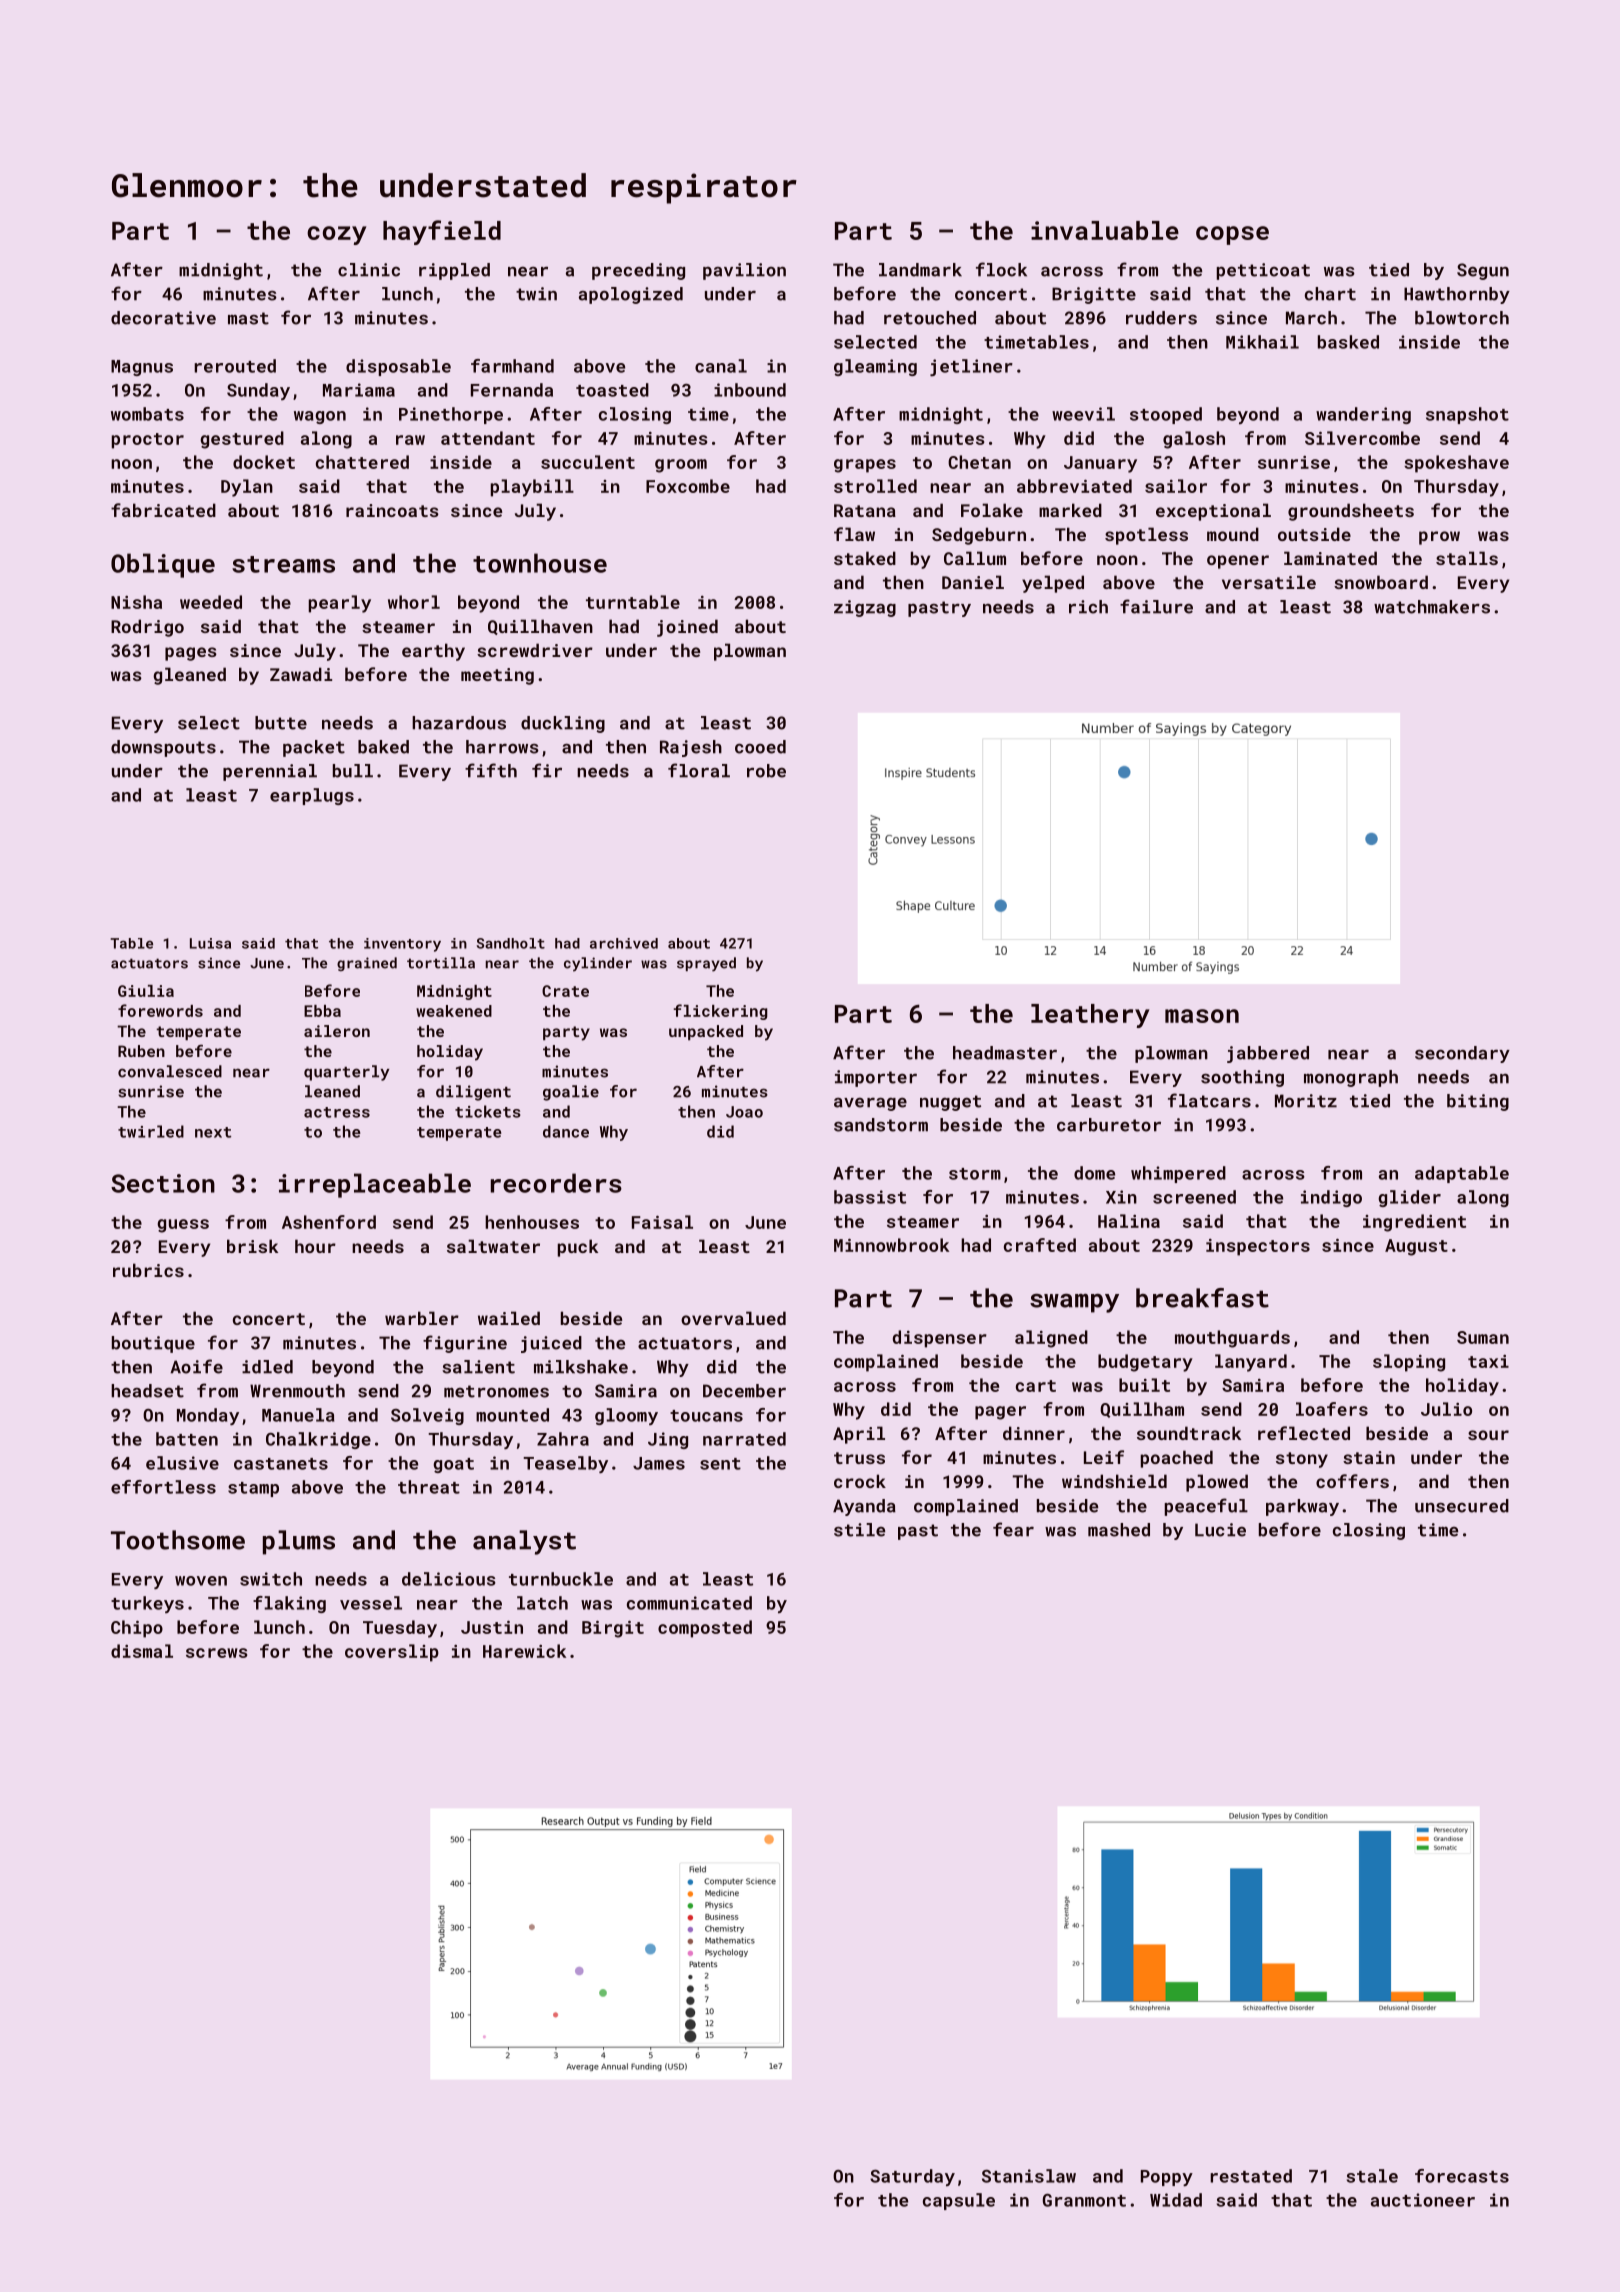 This page has height=2292, width=1620. Describe the element at coordinates (1176, 2200) in the page. I see `Widad` at that location.
